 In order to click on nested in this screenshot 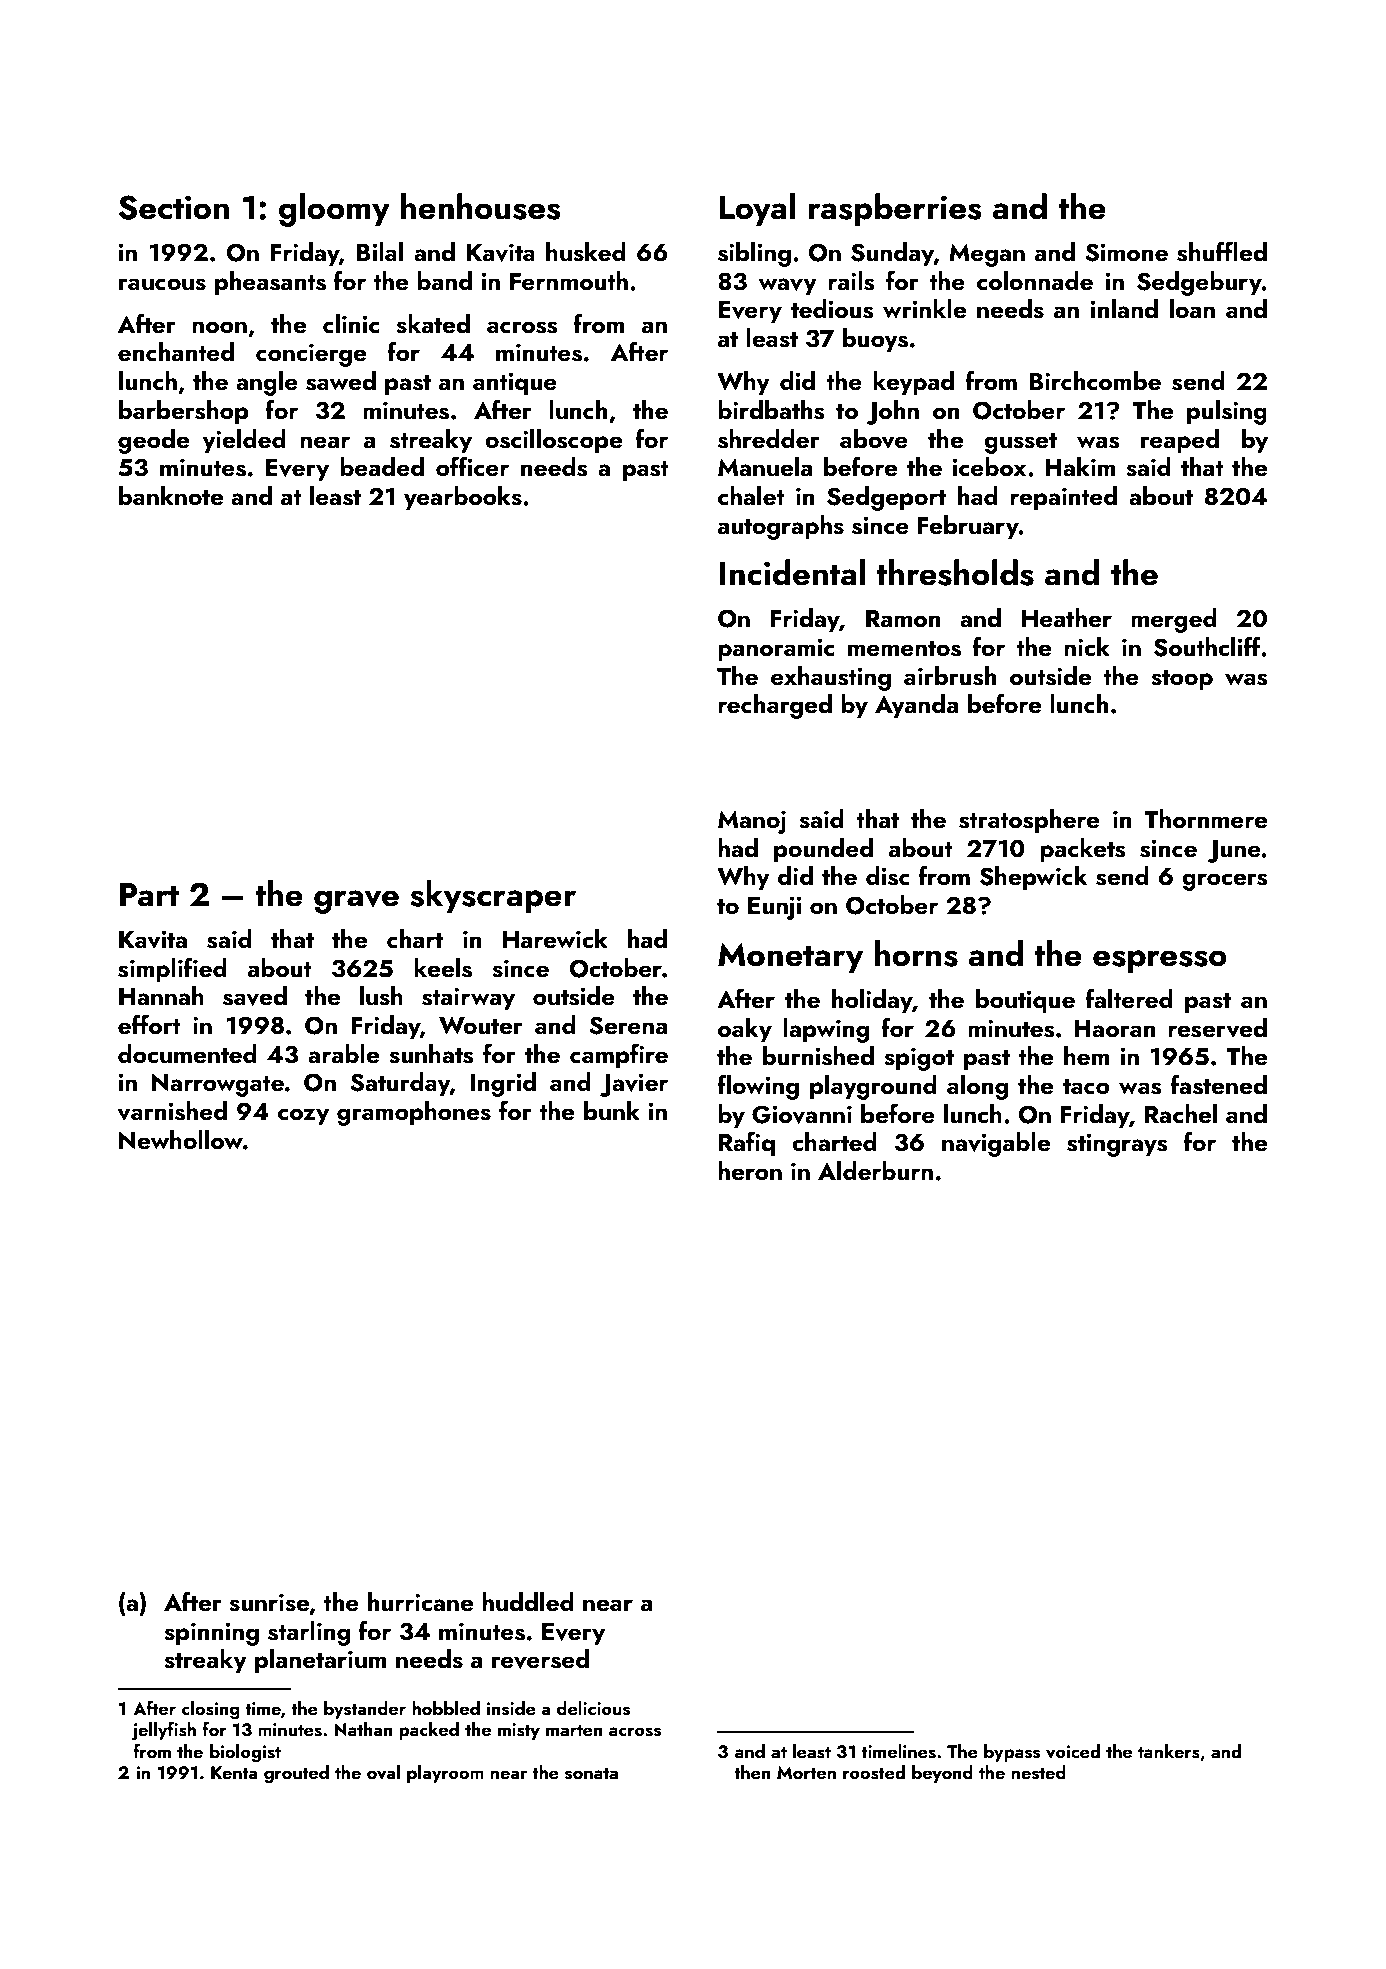, I will do `click(1038, 1772)`.
